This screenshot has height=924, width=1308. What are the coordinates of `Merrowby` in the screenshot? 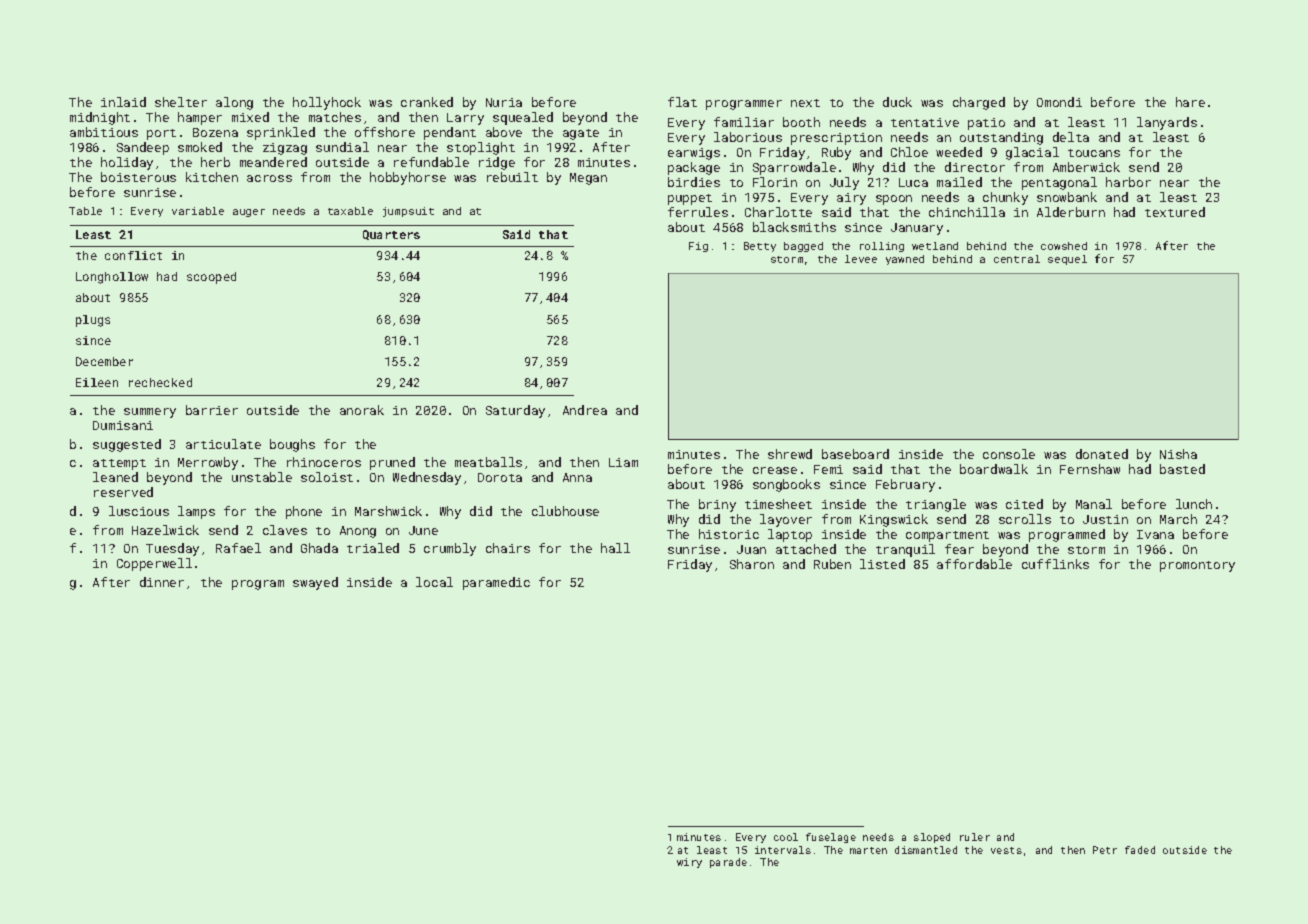 It's located at (208, 463).
